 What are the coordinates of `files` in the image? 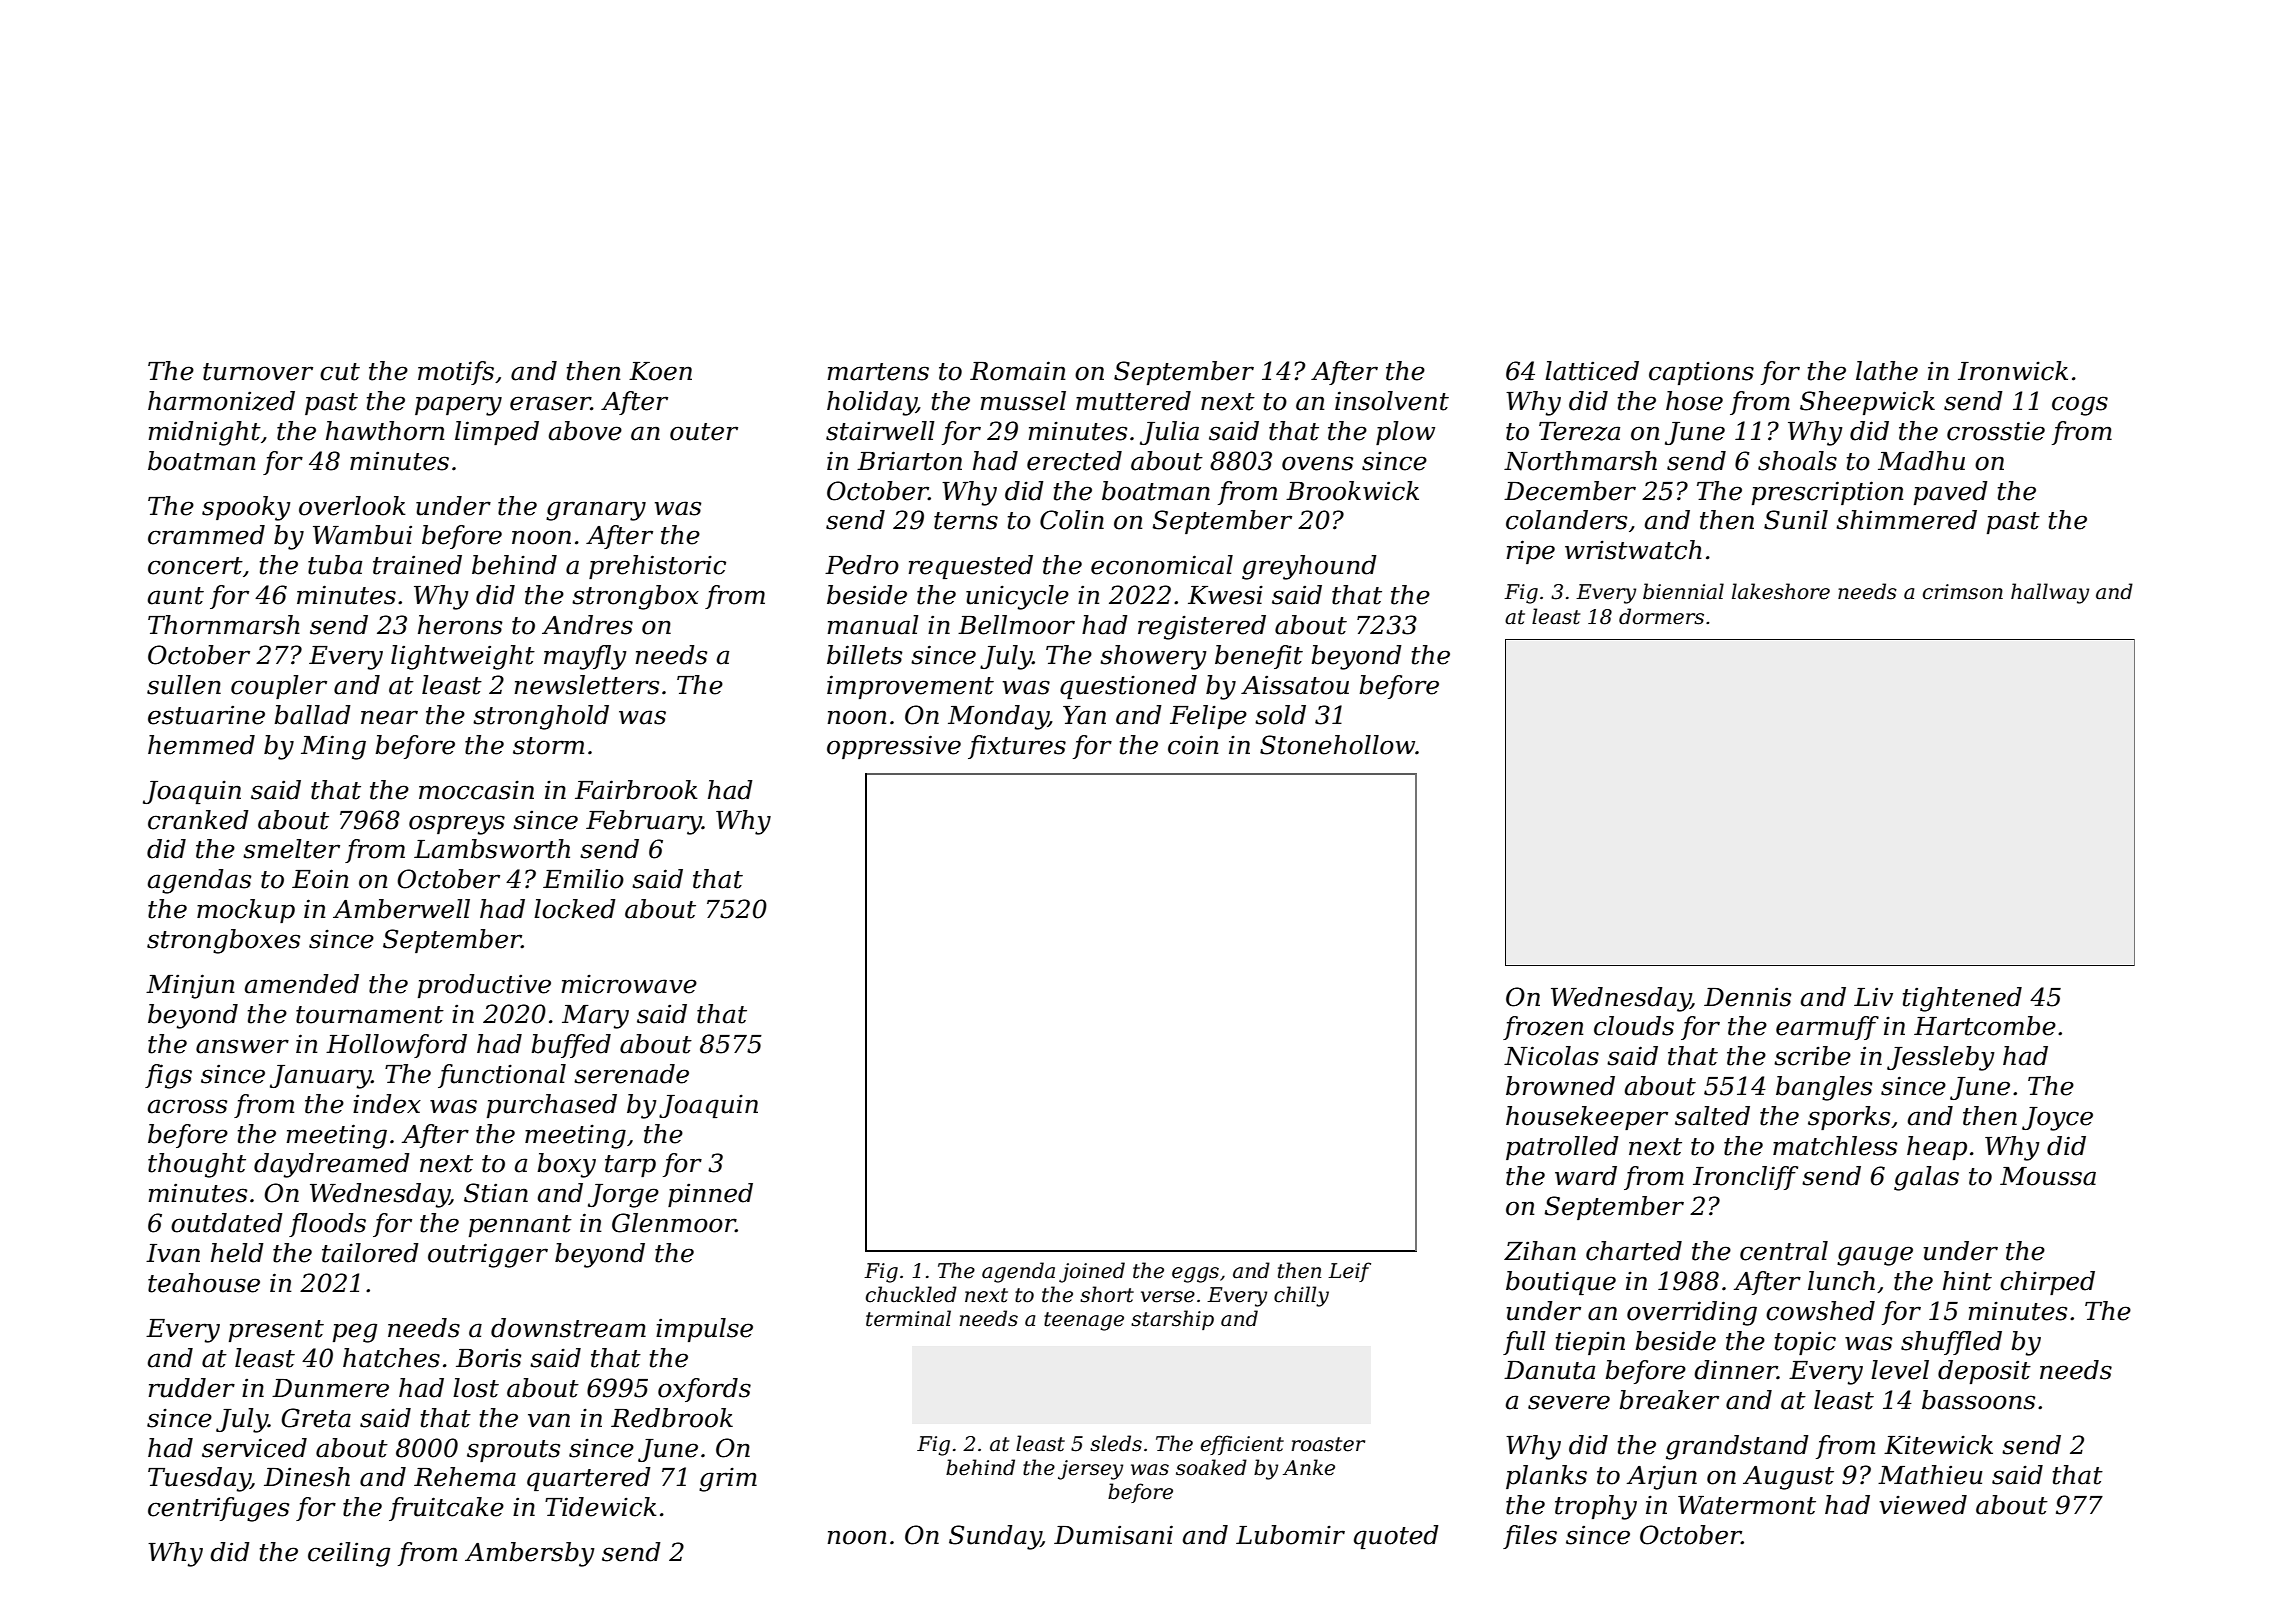 It's located at (1530, 1537).
